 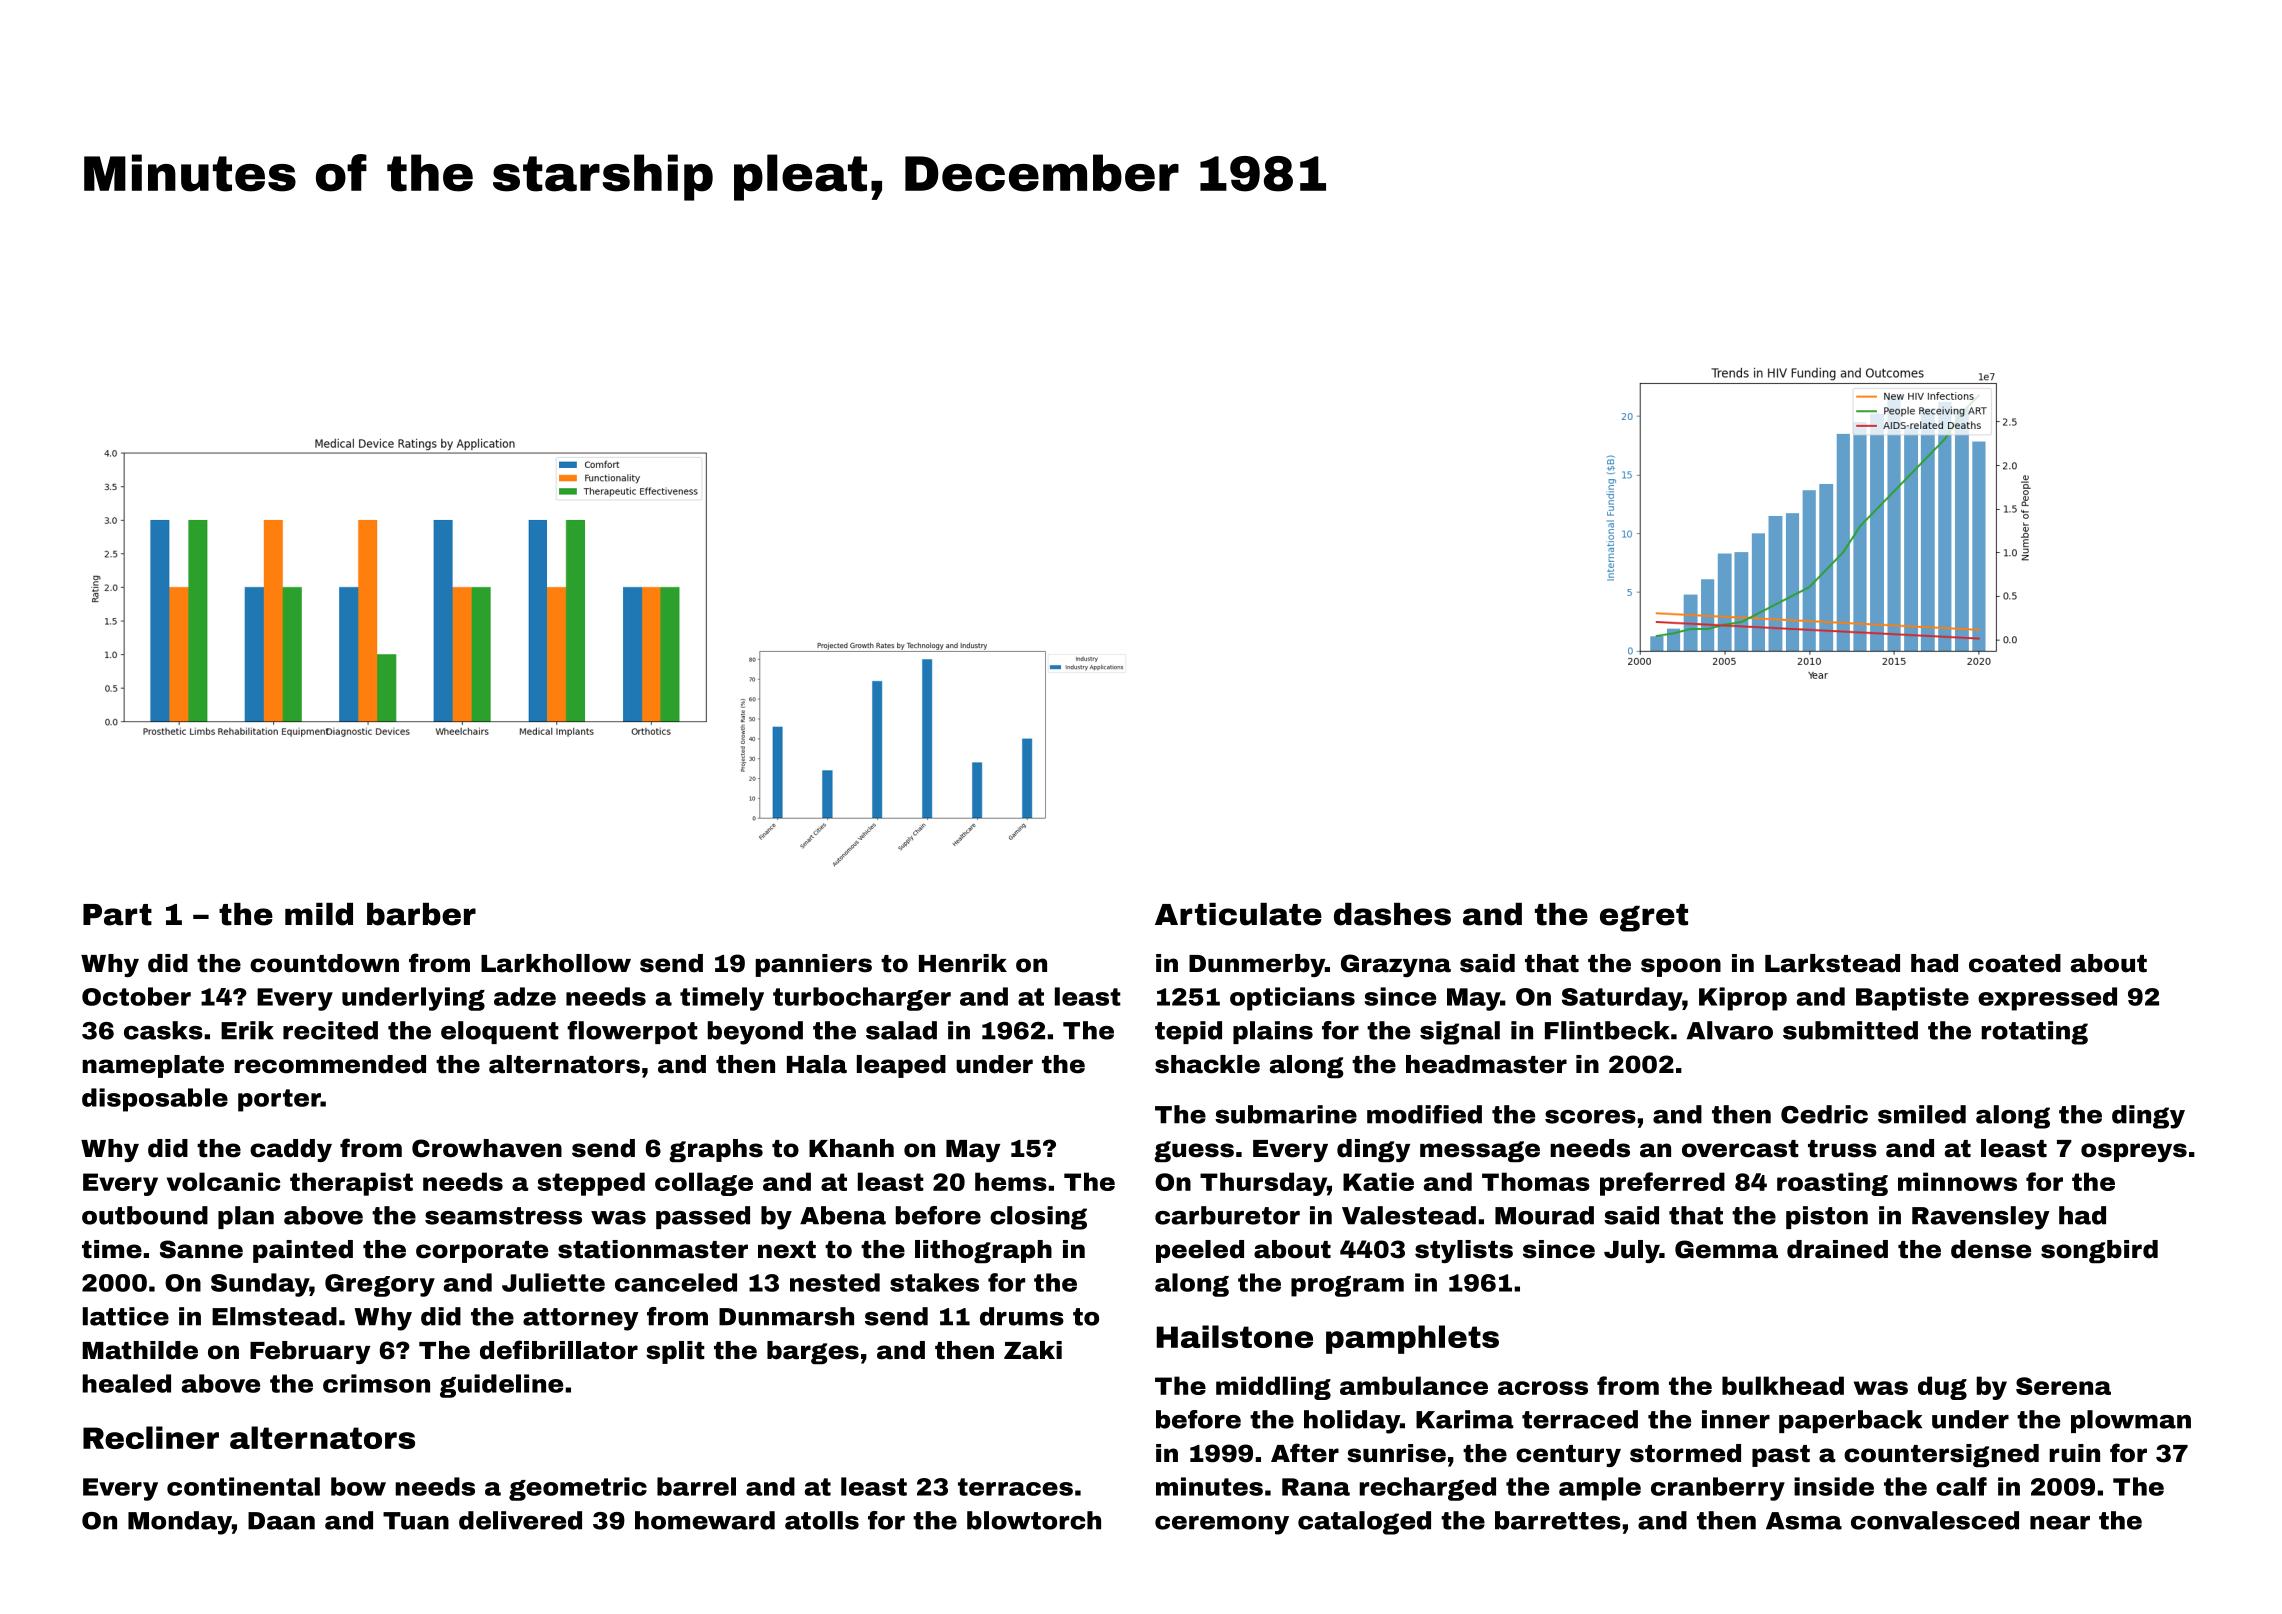 I want to click on Zaki, so click(x=1033, y=1350).
